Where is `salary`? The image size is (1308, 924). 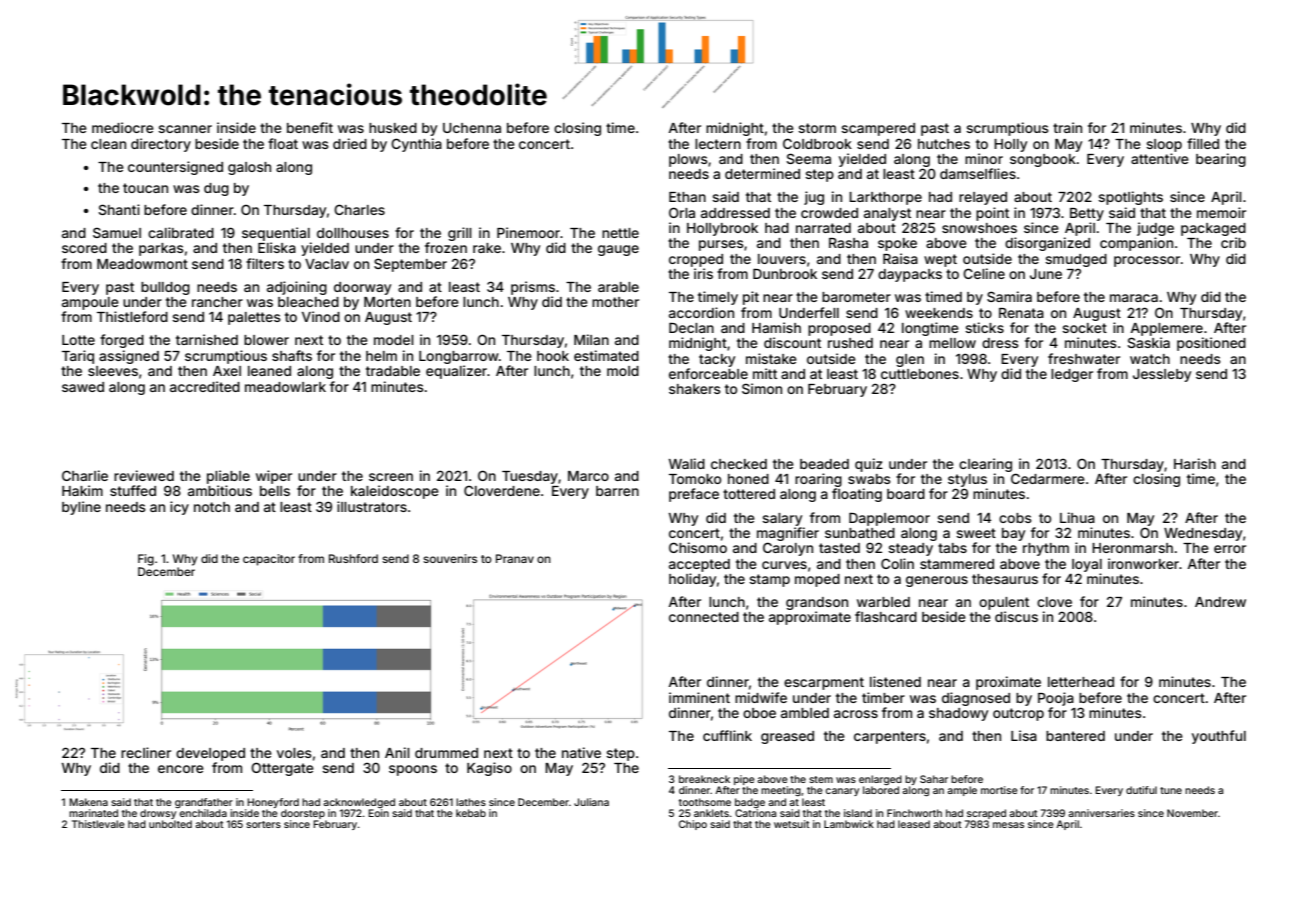 salary is located at coordinates (782, 519).
